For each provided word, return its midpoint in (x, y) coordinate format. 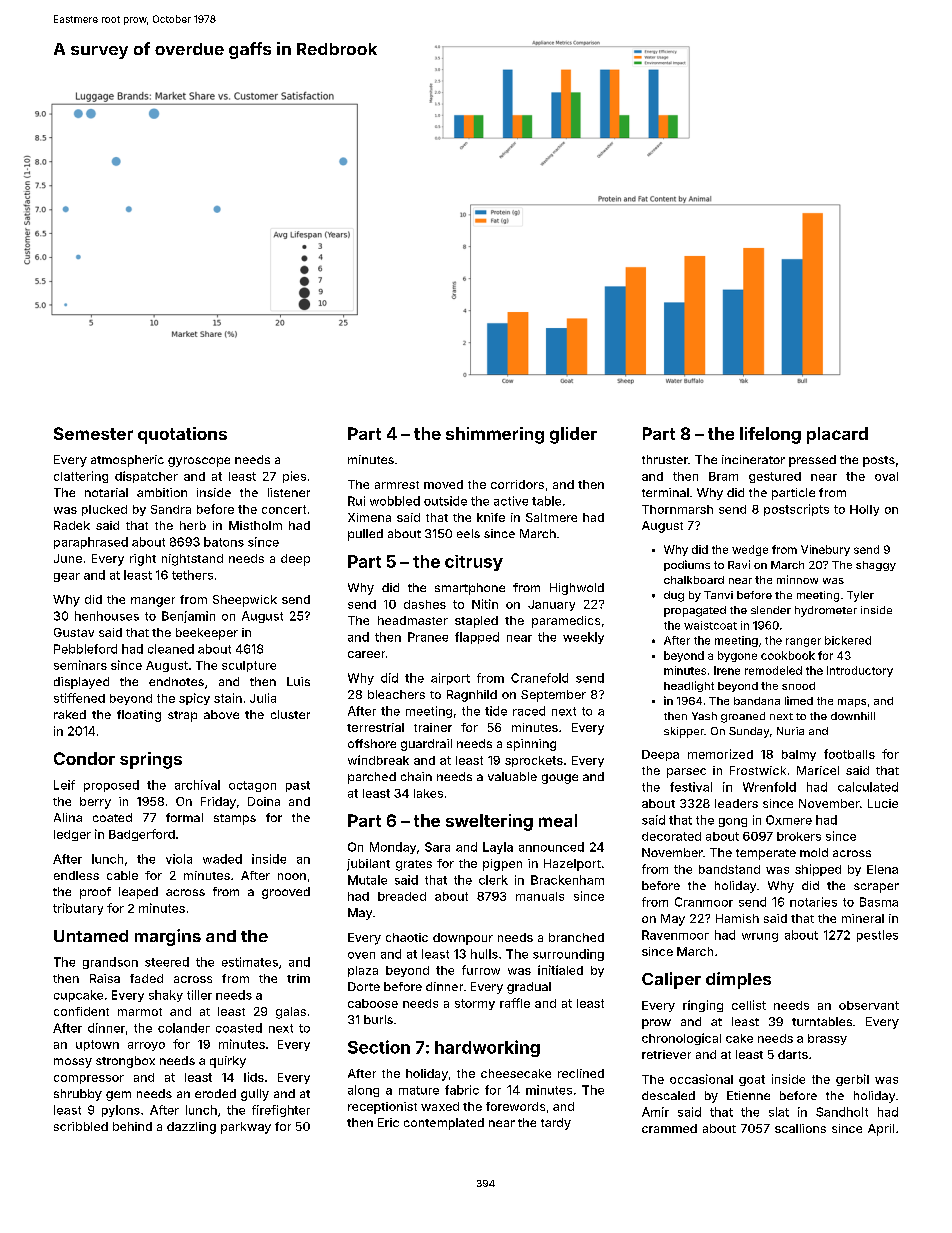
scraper (876, 888)
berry (95, 803)
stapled (476, 622)
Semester (93, 433)
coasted (239, 1028)
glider (573, 435)
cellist (749, 1005)
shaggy (876, 566)
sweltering (489, 822)
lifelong (770, 435)
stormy (475, 1004)
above (221, 714)
